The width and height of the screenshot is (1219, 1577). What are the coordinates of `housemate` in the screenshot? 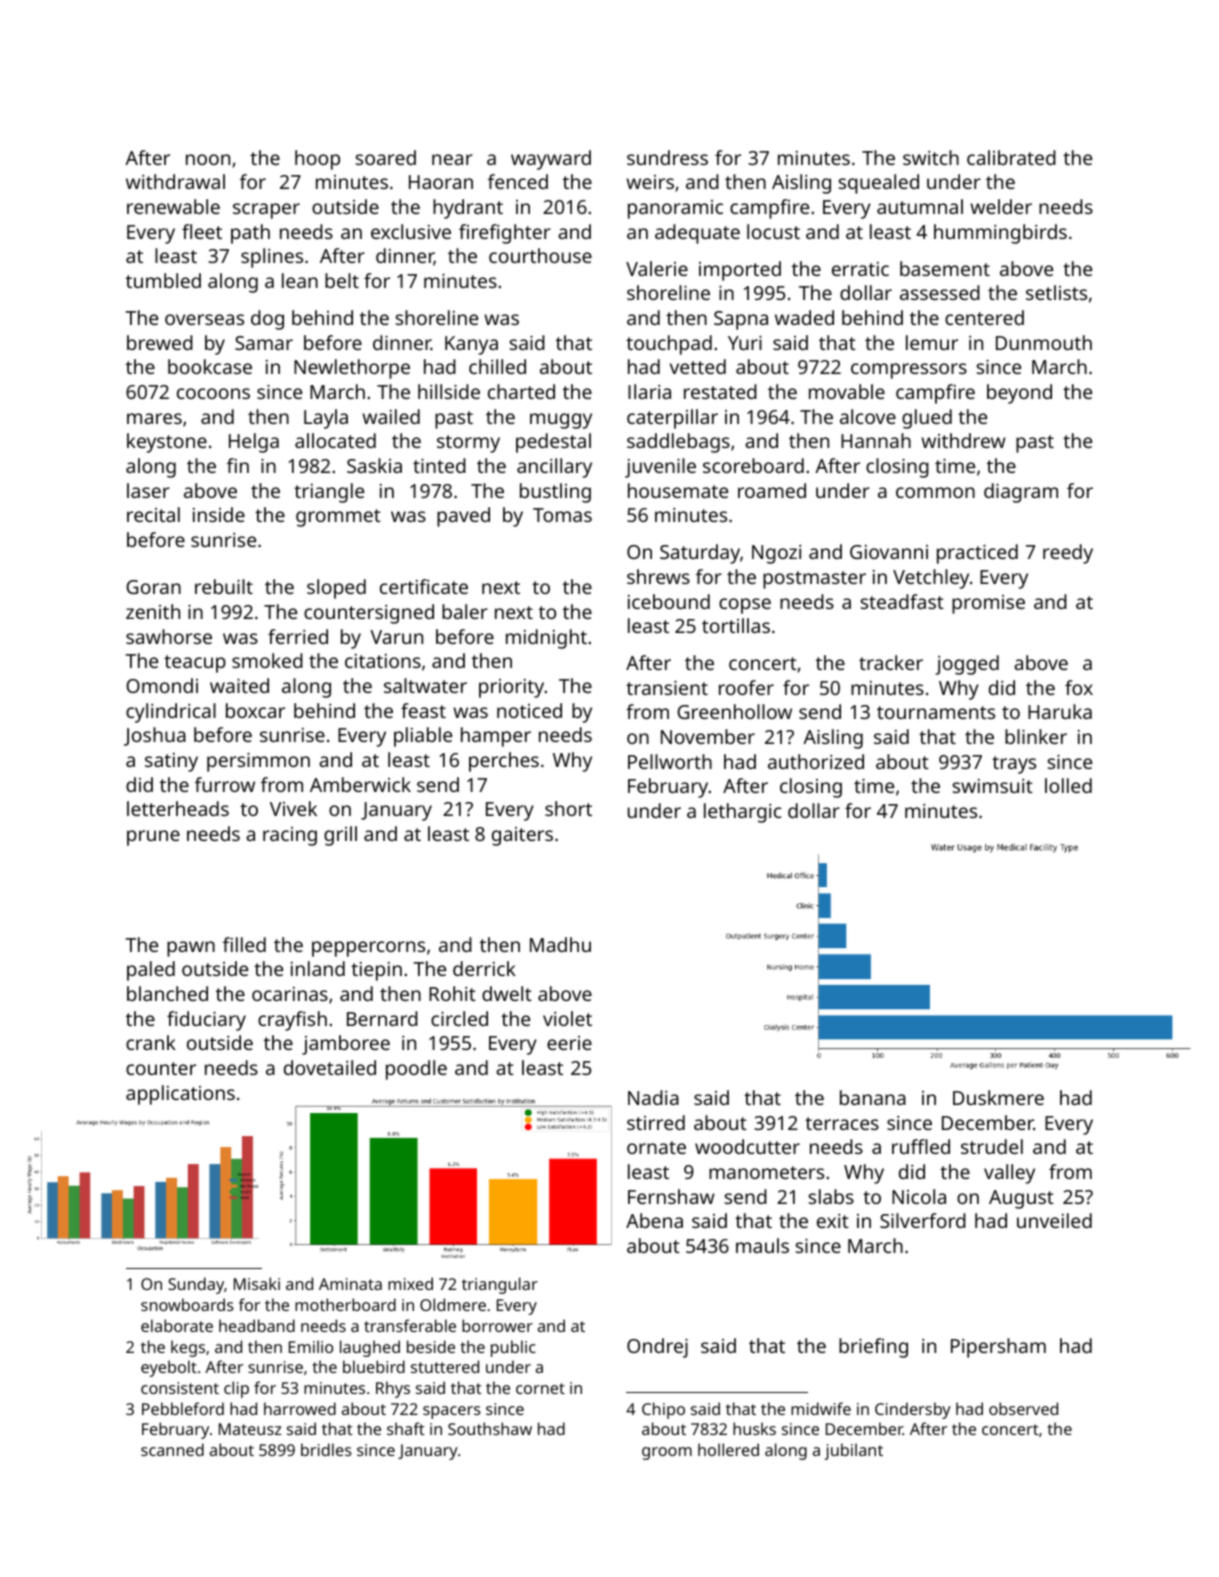 It's located at (678, 490).
